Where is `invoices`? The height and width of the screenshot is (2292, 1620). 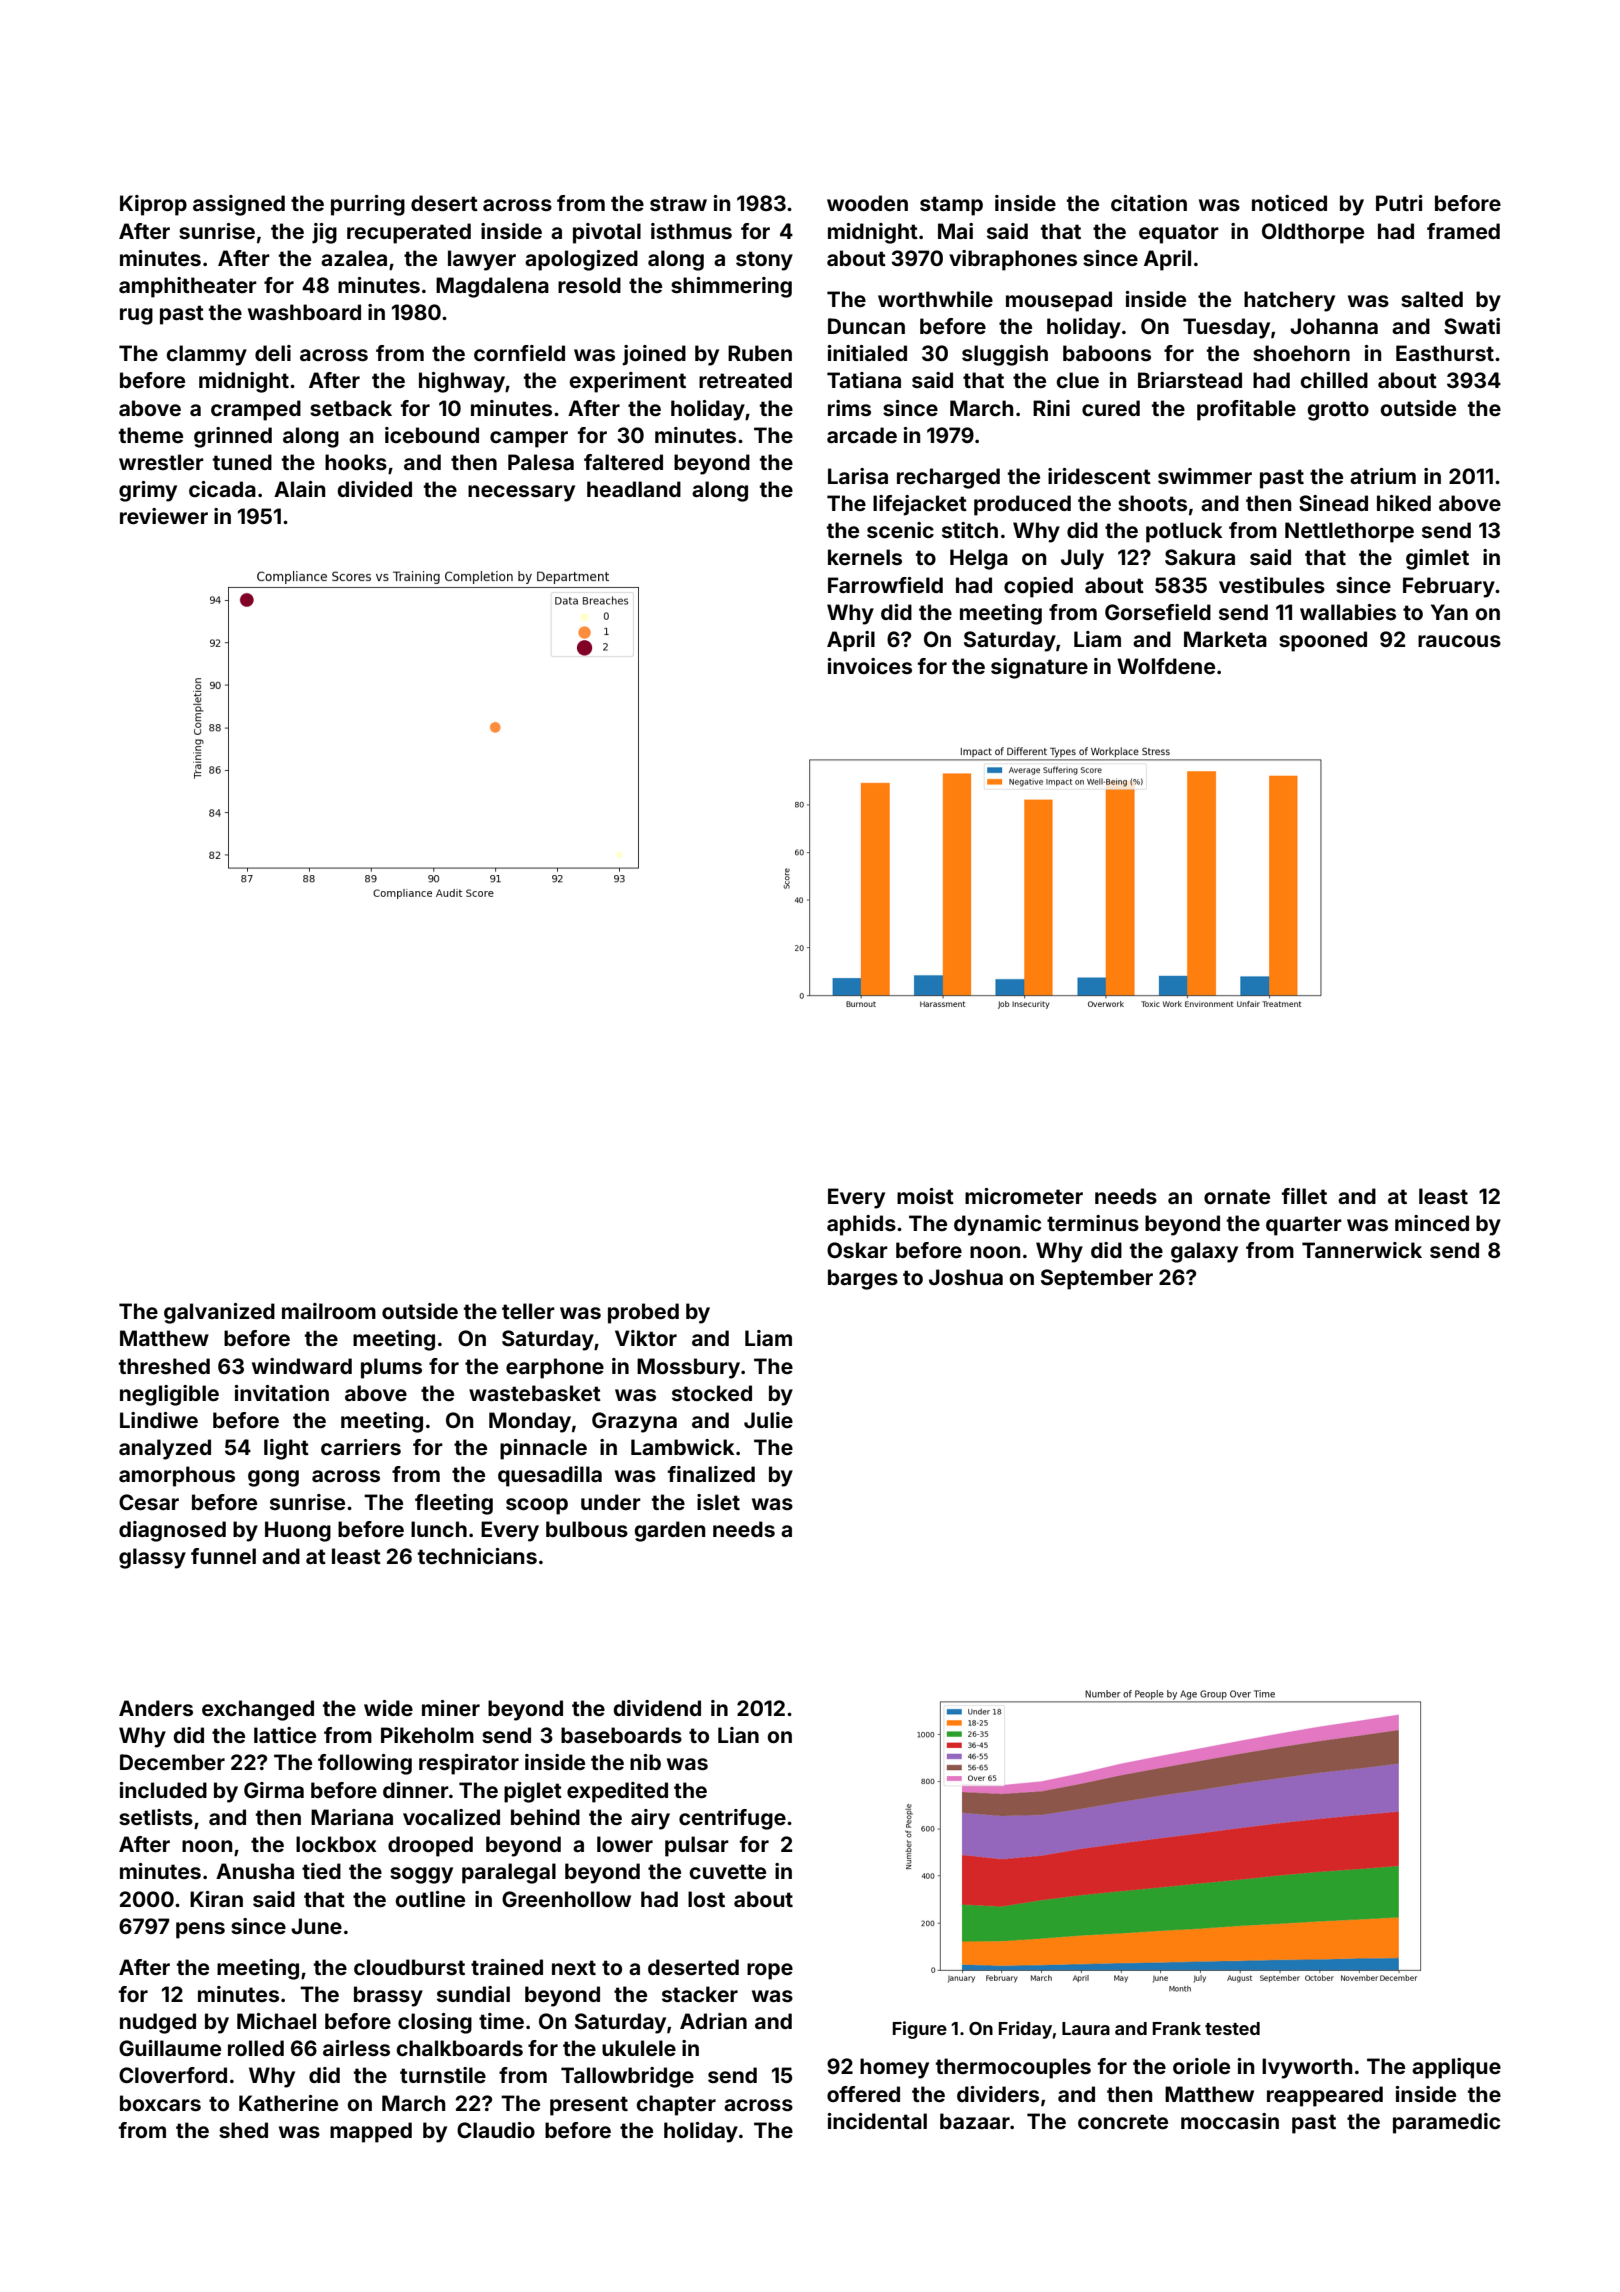
invoices is located at coordinates (870, 666).
